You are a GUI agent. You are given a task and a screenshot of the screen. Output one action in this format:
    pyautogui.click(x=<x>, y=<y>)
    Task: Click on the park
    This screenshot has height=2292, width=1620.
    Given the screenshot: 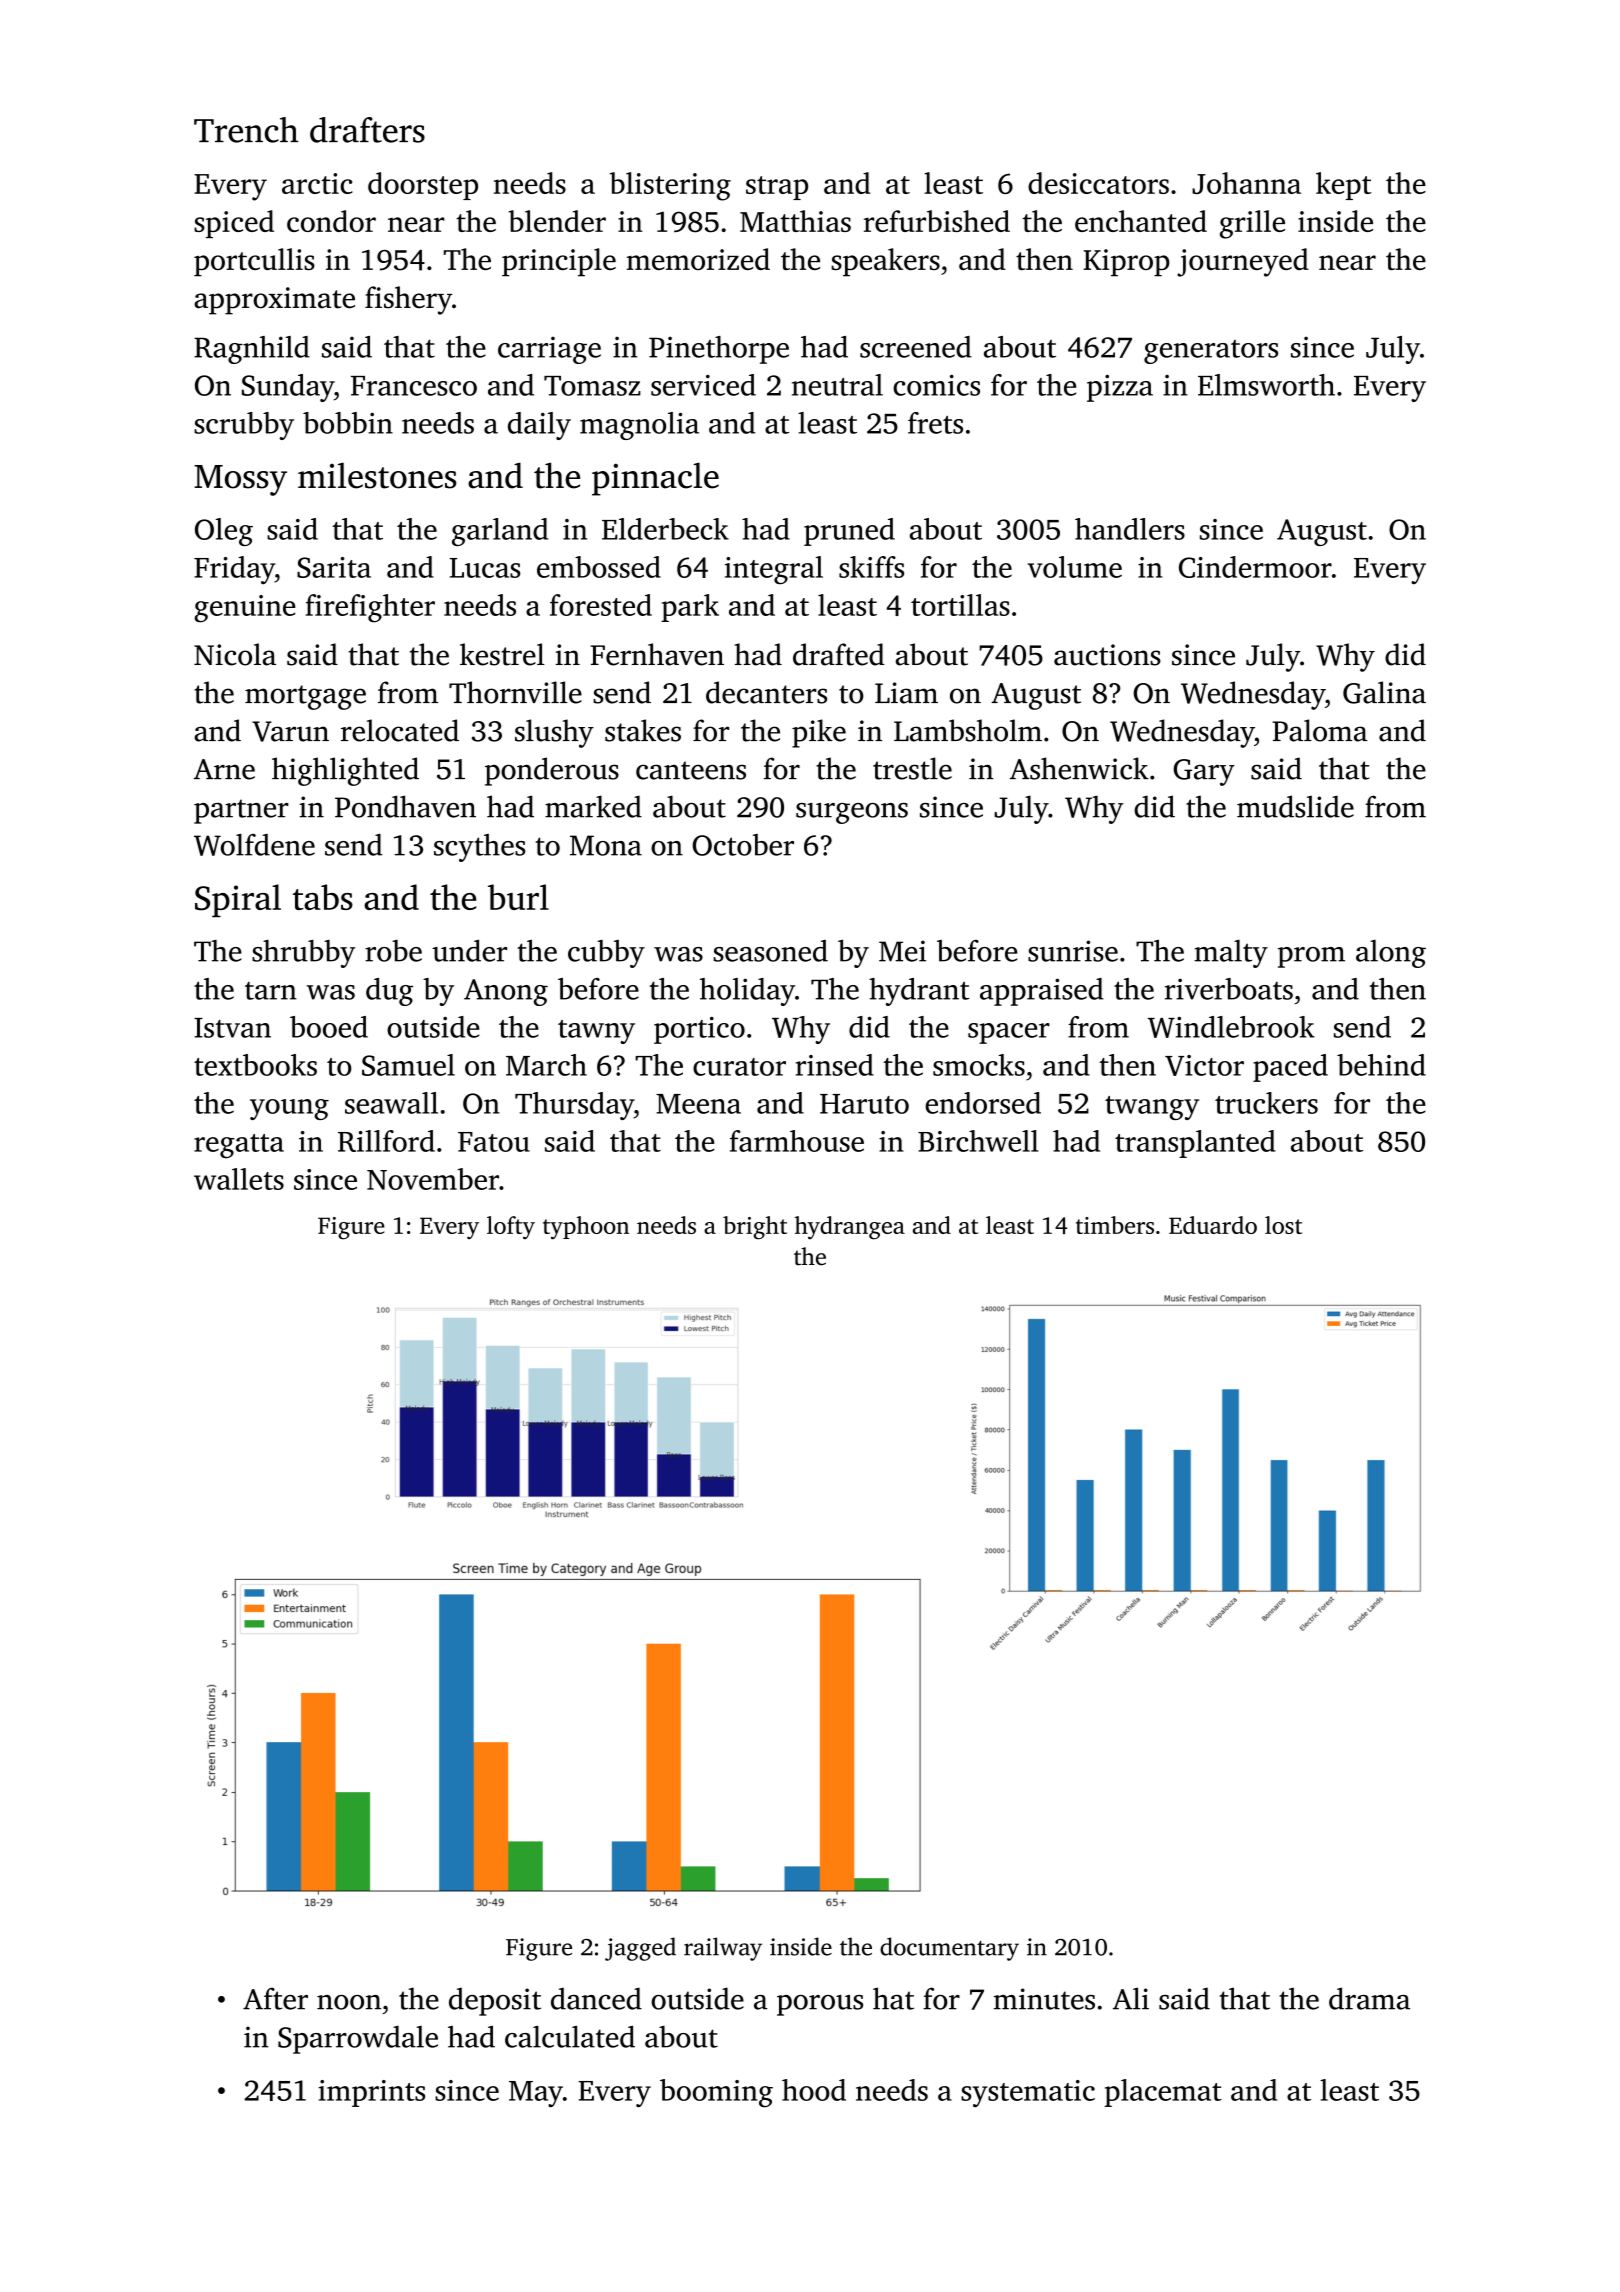 What is the action you would take?
    pyautogui.click(x=690, y=608)
